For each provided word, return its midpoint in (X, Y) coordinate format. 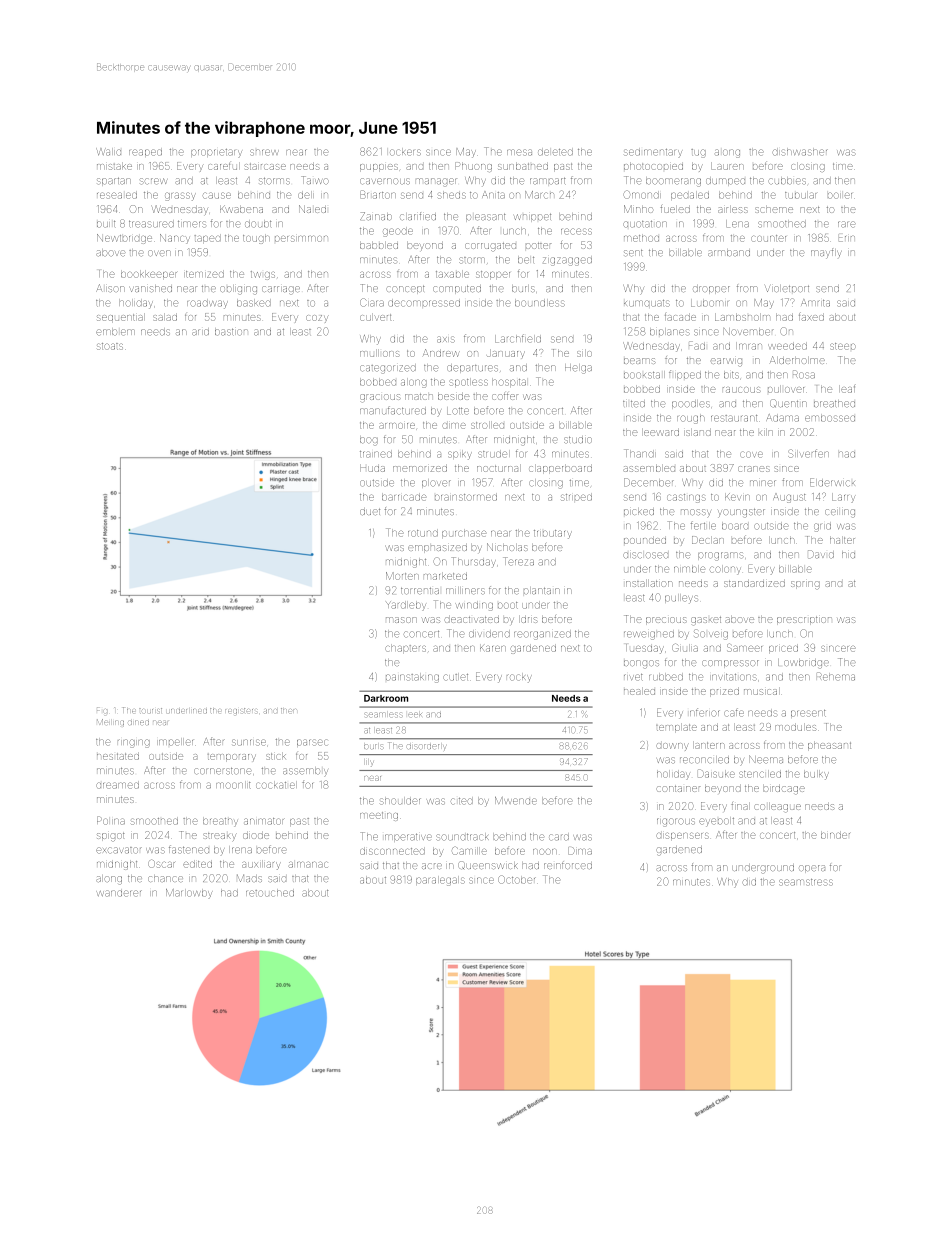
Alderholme (797, 360)
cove (751, 454)
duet (370, 512)
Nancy (175, 239)
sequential (120, 317)
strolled (487, 425)
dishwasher (800, 152)
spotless (469, 382)
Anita (493, 195)
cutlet (455, 677)
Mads (249, 878)
